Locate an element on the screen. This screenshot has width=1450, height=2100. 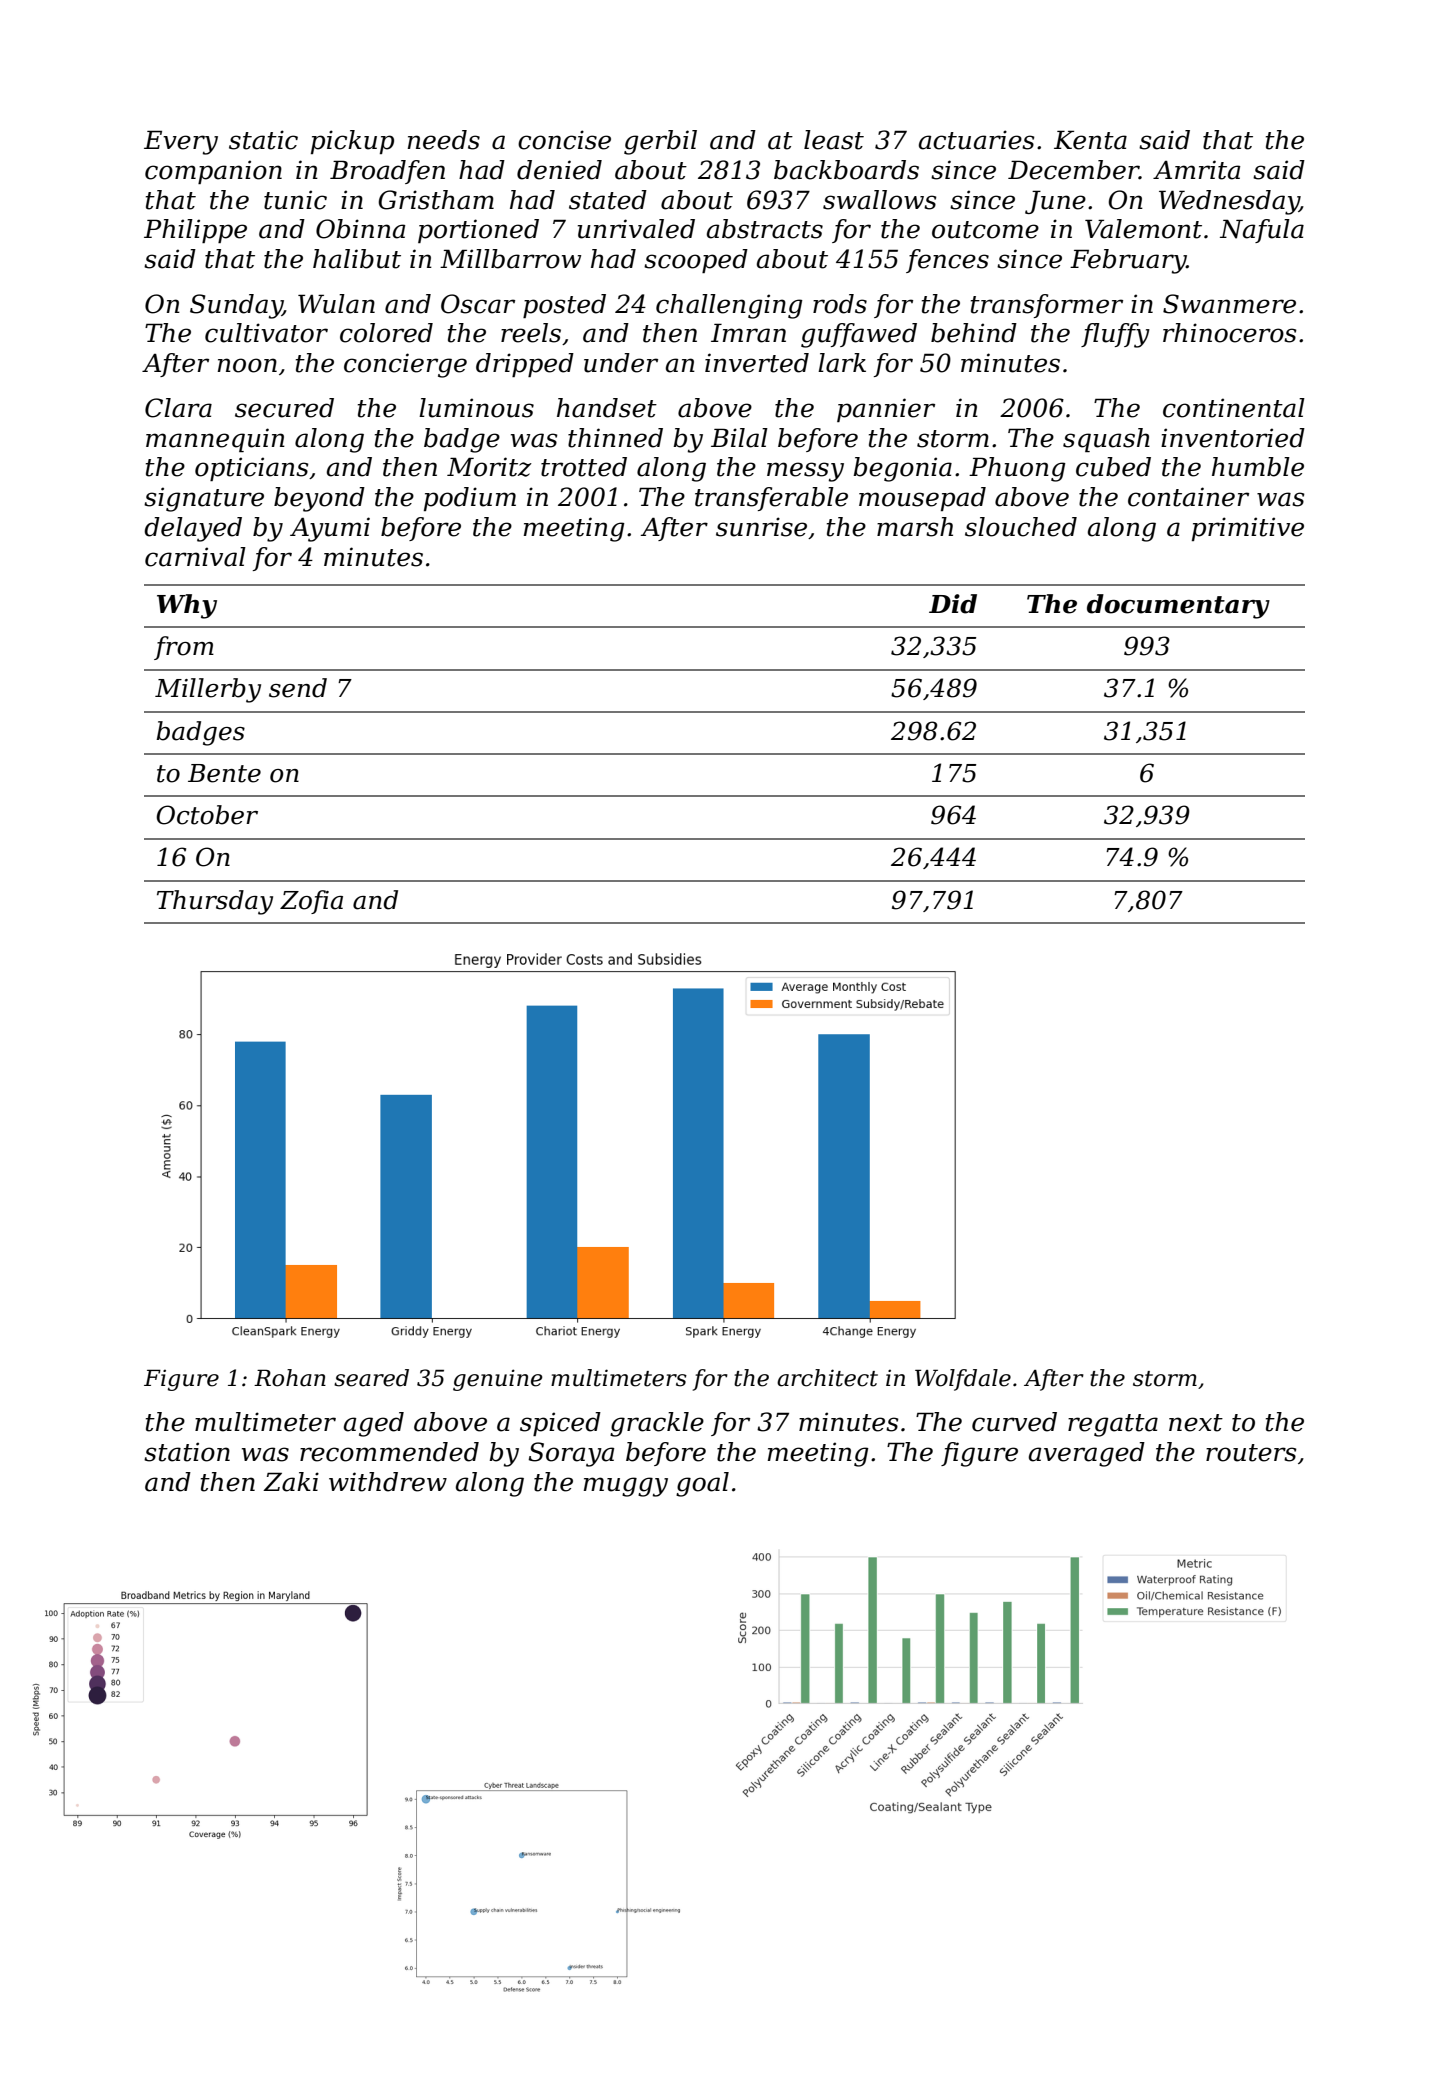
Amrita is located at coordinates (1196, 170).
